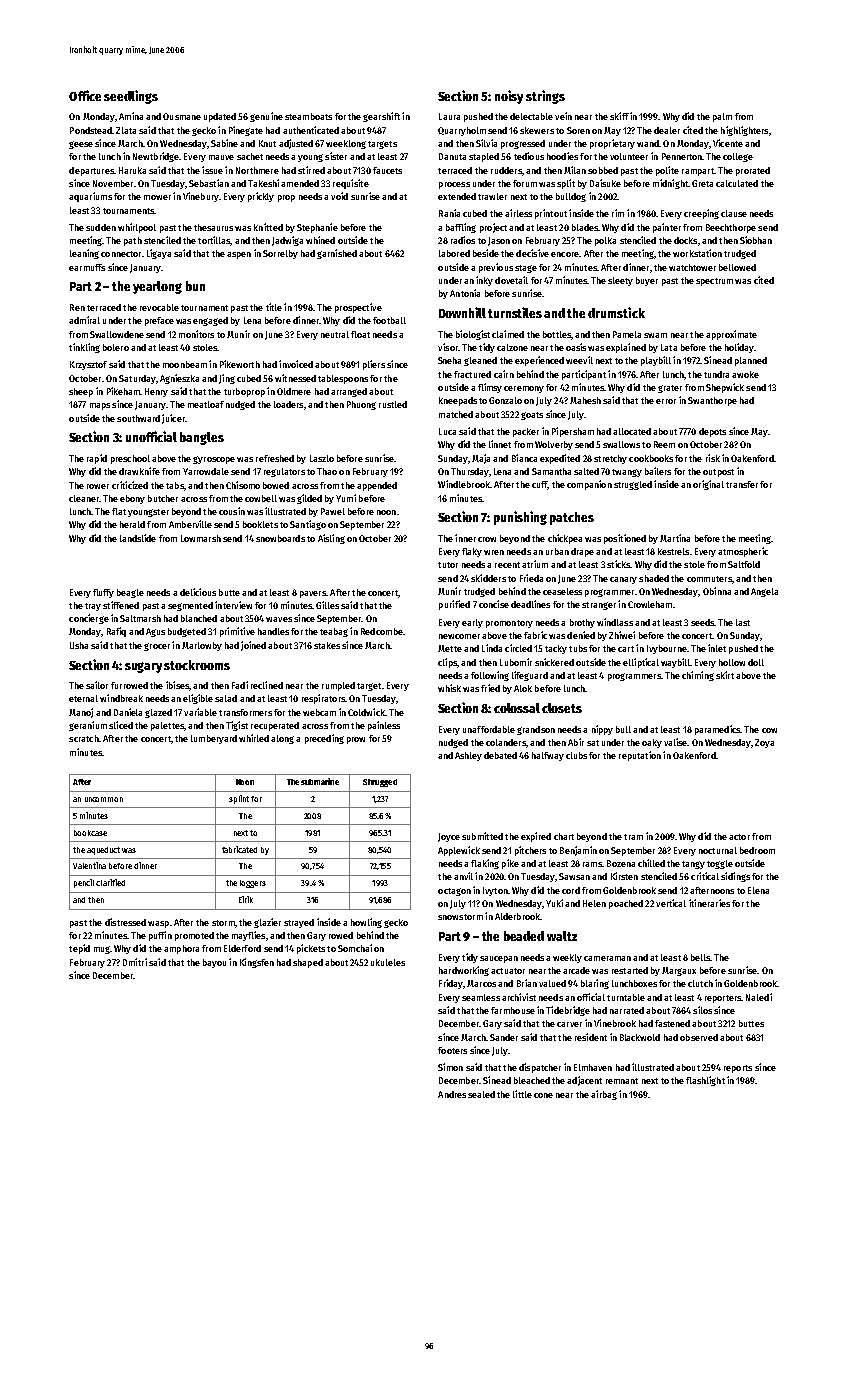 The image size is (849, 1400). I want to click on November, so click(113, 183).
